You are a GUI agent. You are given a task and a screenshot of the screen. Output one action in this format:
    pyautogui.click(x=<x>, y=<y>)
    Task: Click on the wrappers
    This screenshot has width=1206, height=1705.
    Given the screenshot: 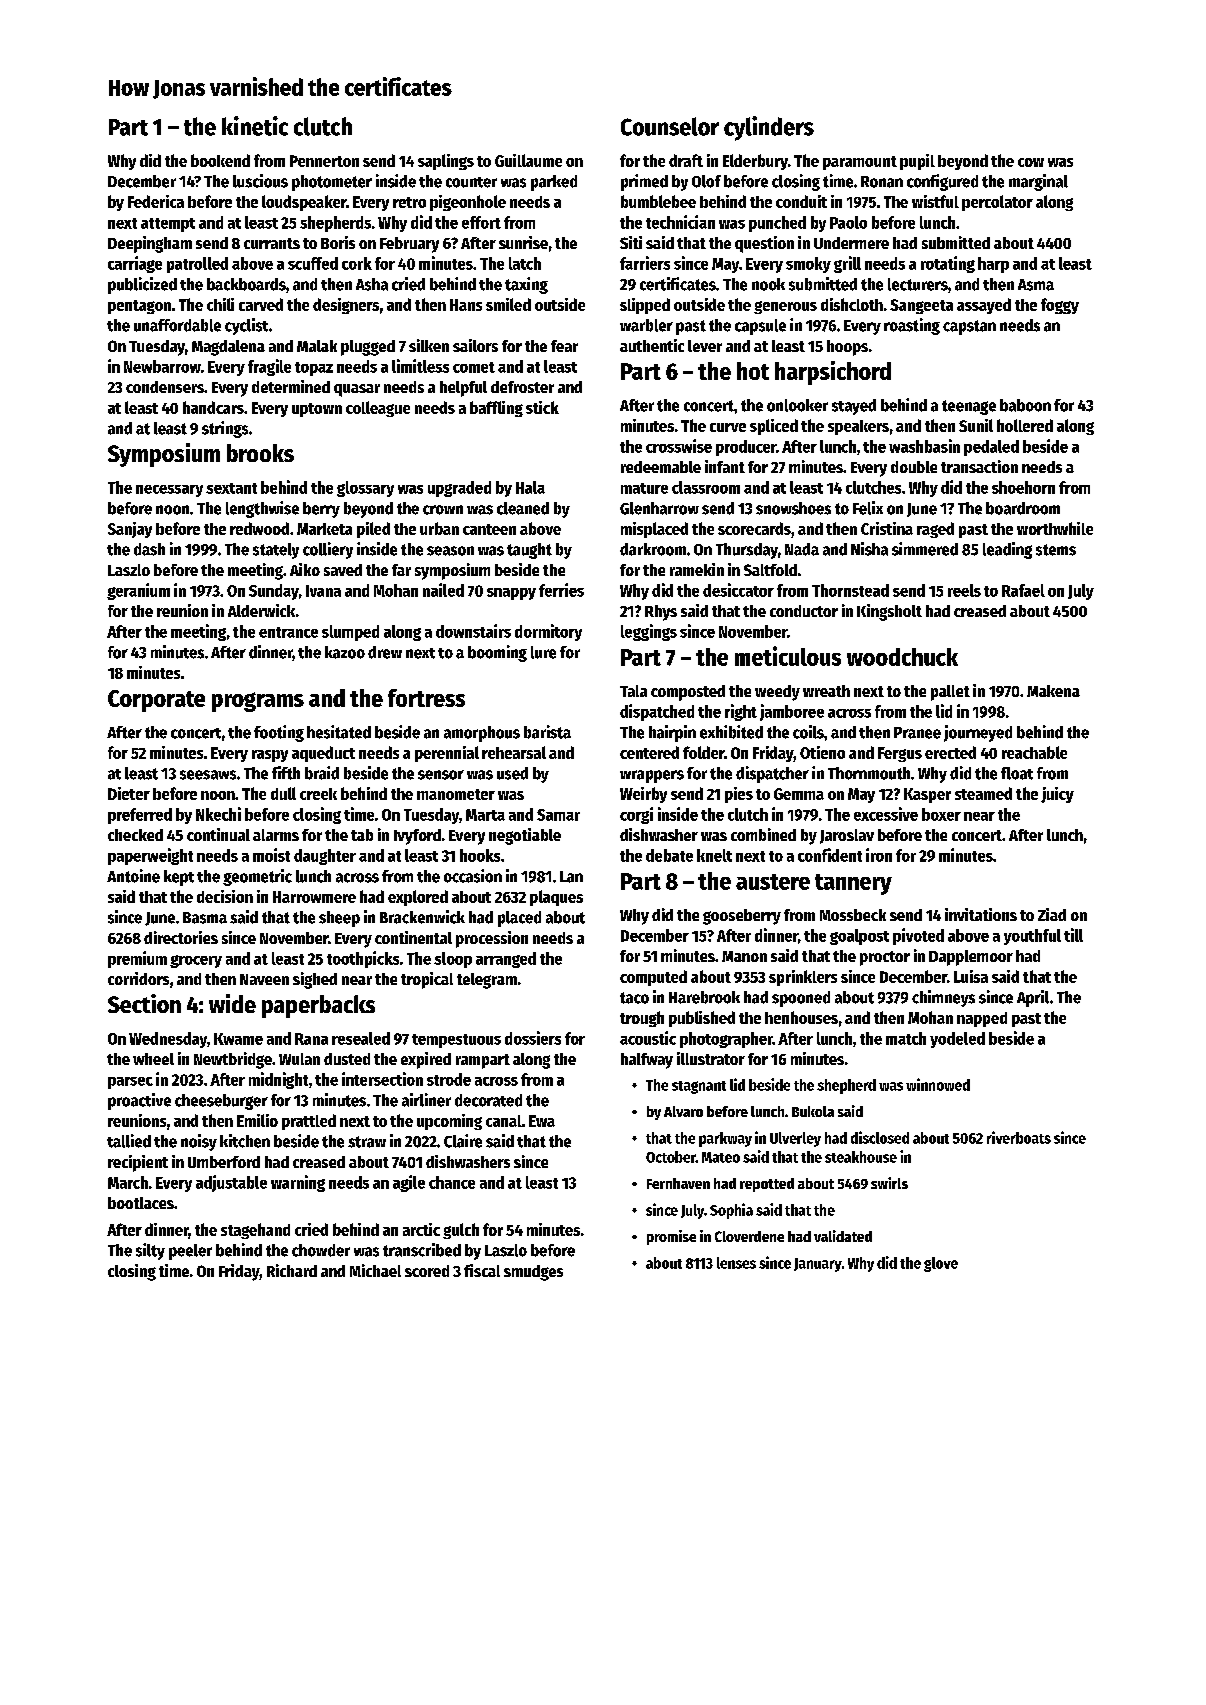 What is the action you would take?
    pyautogui.click(x=652, y=776)
